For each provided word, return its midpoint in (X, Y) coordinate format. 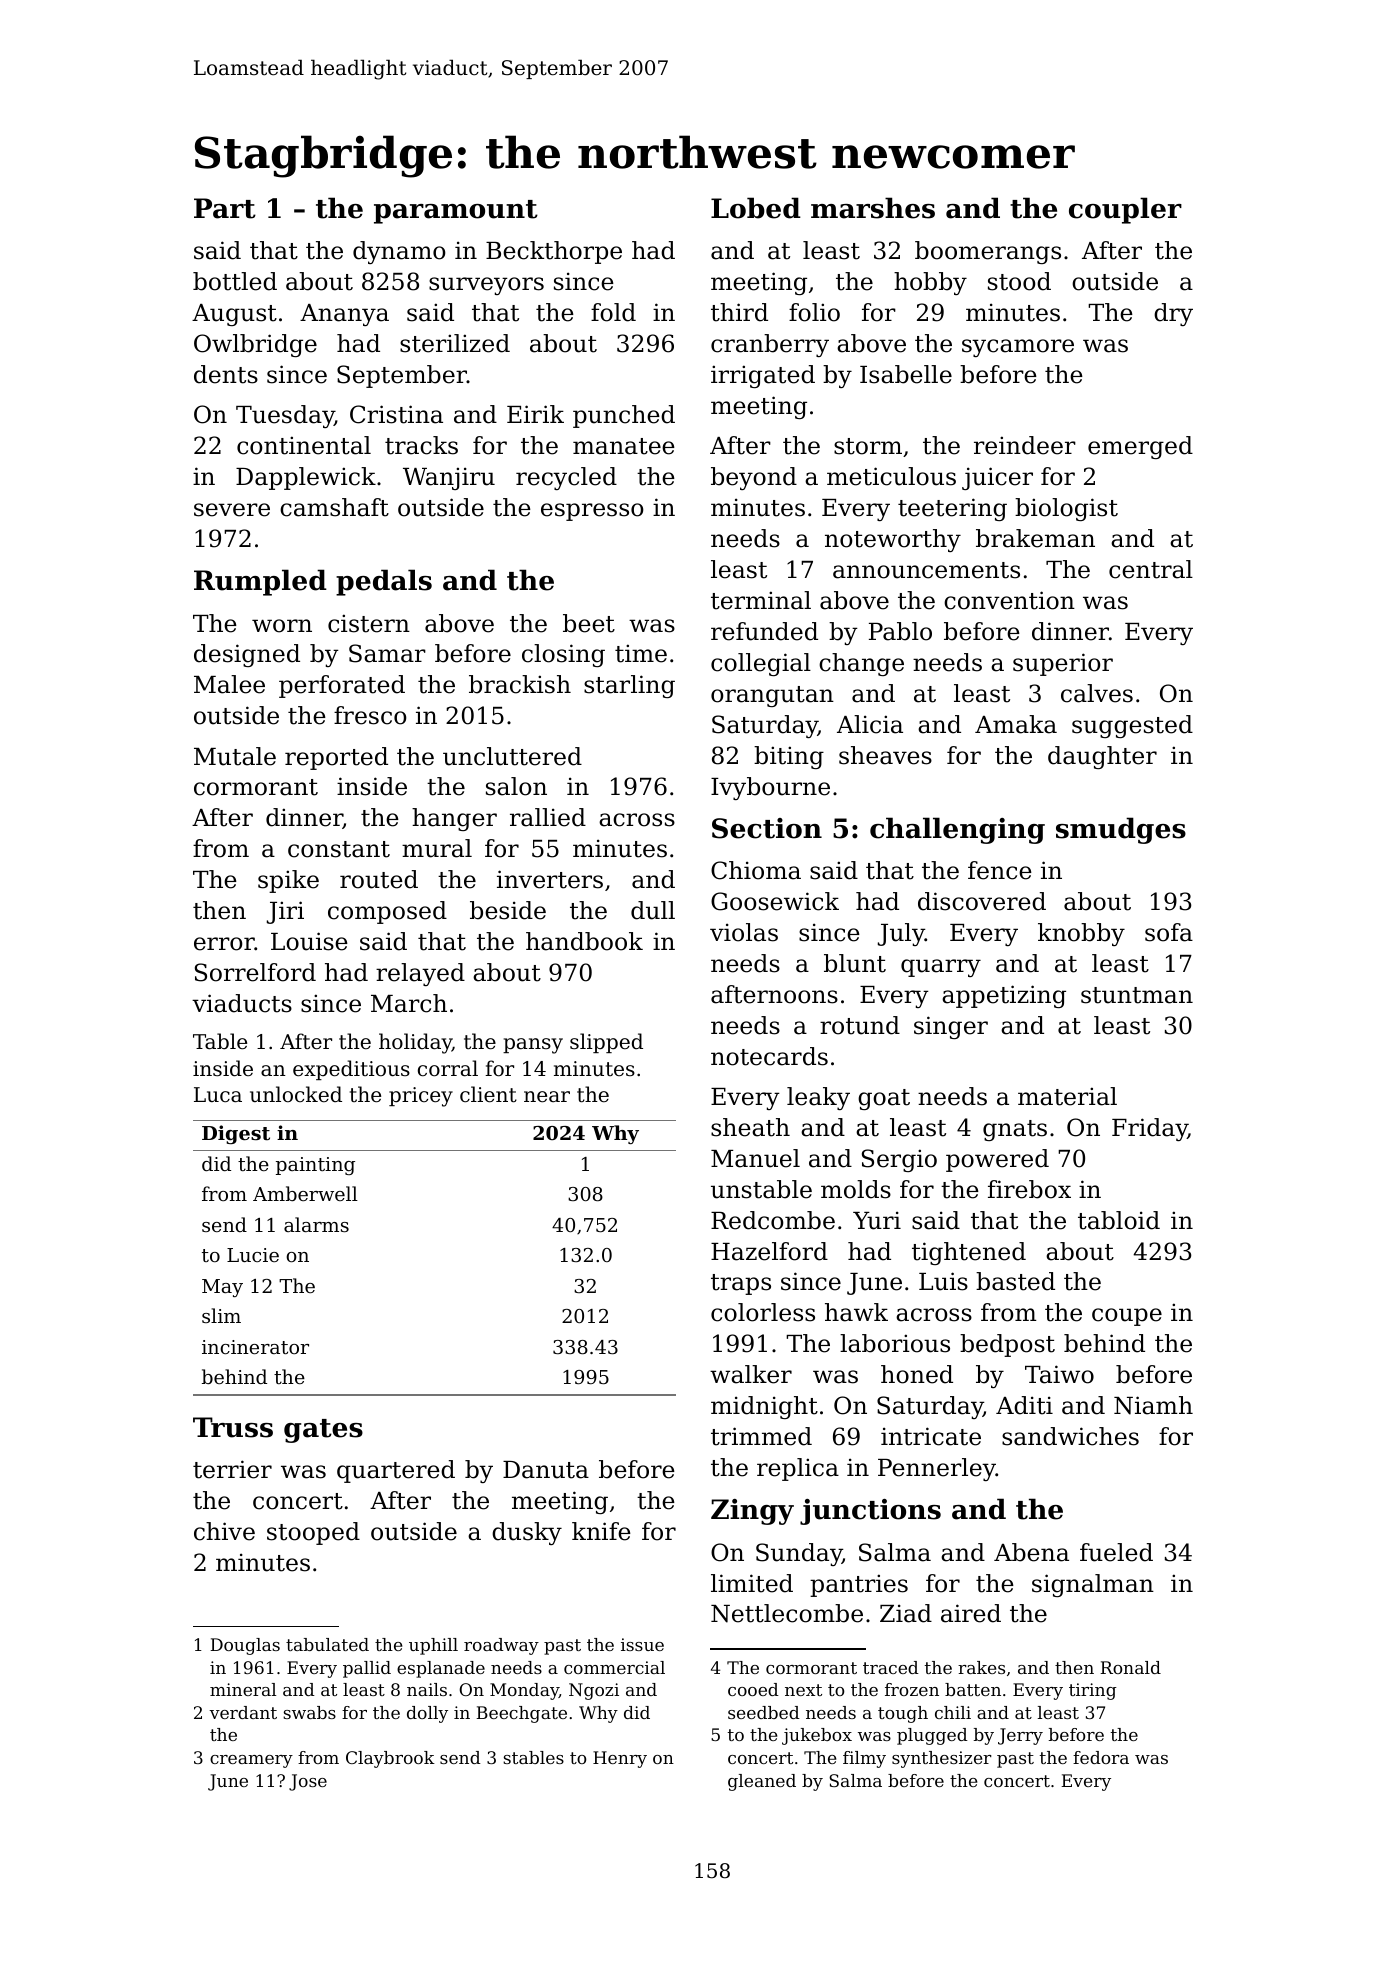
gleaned (762, 1782)
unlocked (296, 1094)
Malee (229, 684)
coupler (1125, 210)
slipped (606, 1043)
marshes (873, 208)
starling (629, 686)
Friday (1150, 1129)
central (1151, 569)
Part (225, 208)
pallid (367, 1669)
